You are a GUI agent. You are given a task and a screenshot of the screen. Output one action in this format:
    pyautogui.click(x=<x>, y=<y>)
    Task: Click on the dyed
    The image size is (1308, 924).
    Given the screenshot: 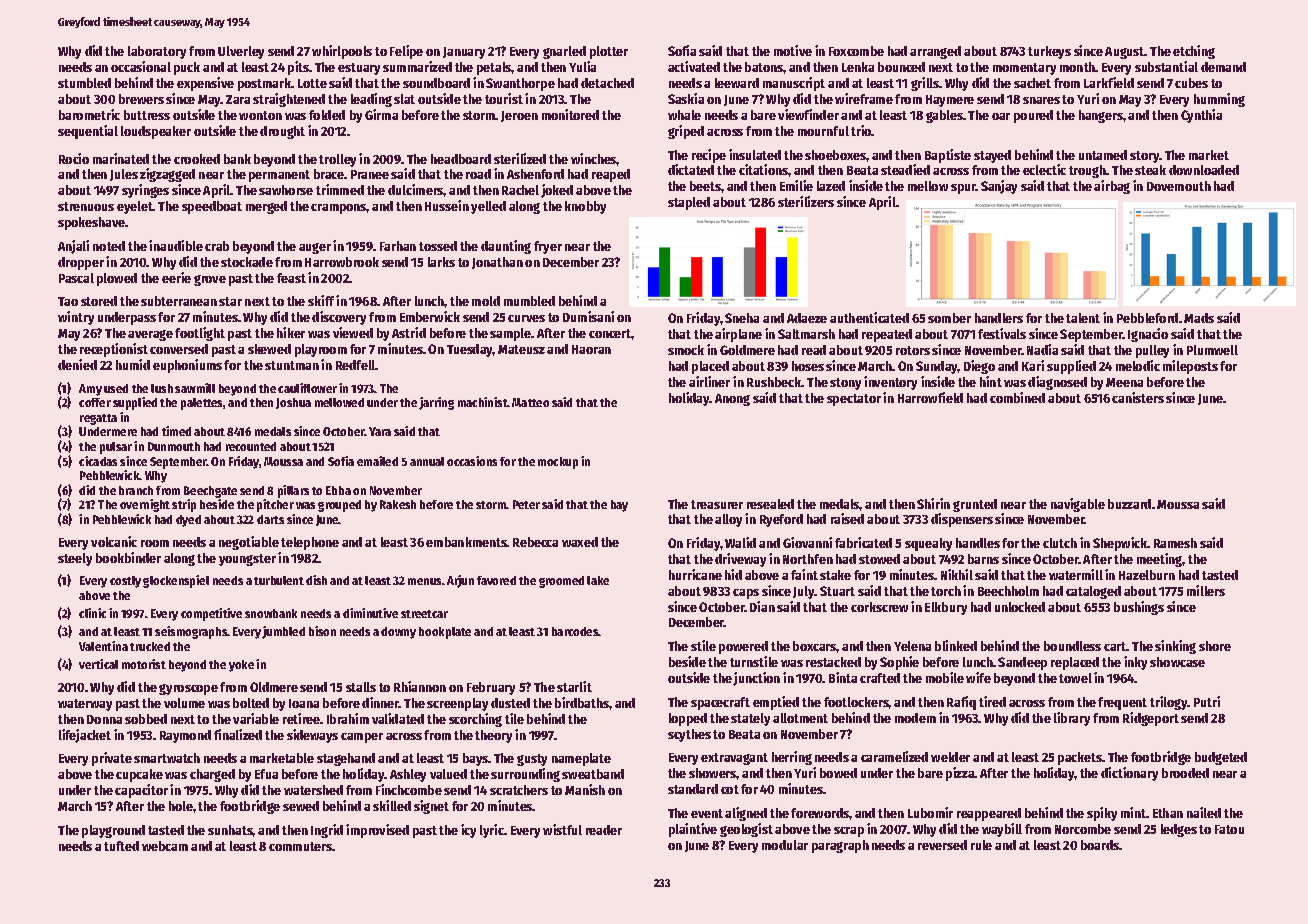 What is the action you would take?
    pyautogui.click(x=188, y=521)
